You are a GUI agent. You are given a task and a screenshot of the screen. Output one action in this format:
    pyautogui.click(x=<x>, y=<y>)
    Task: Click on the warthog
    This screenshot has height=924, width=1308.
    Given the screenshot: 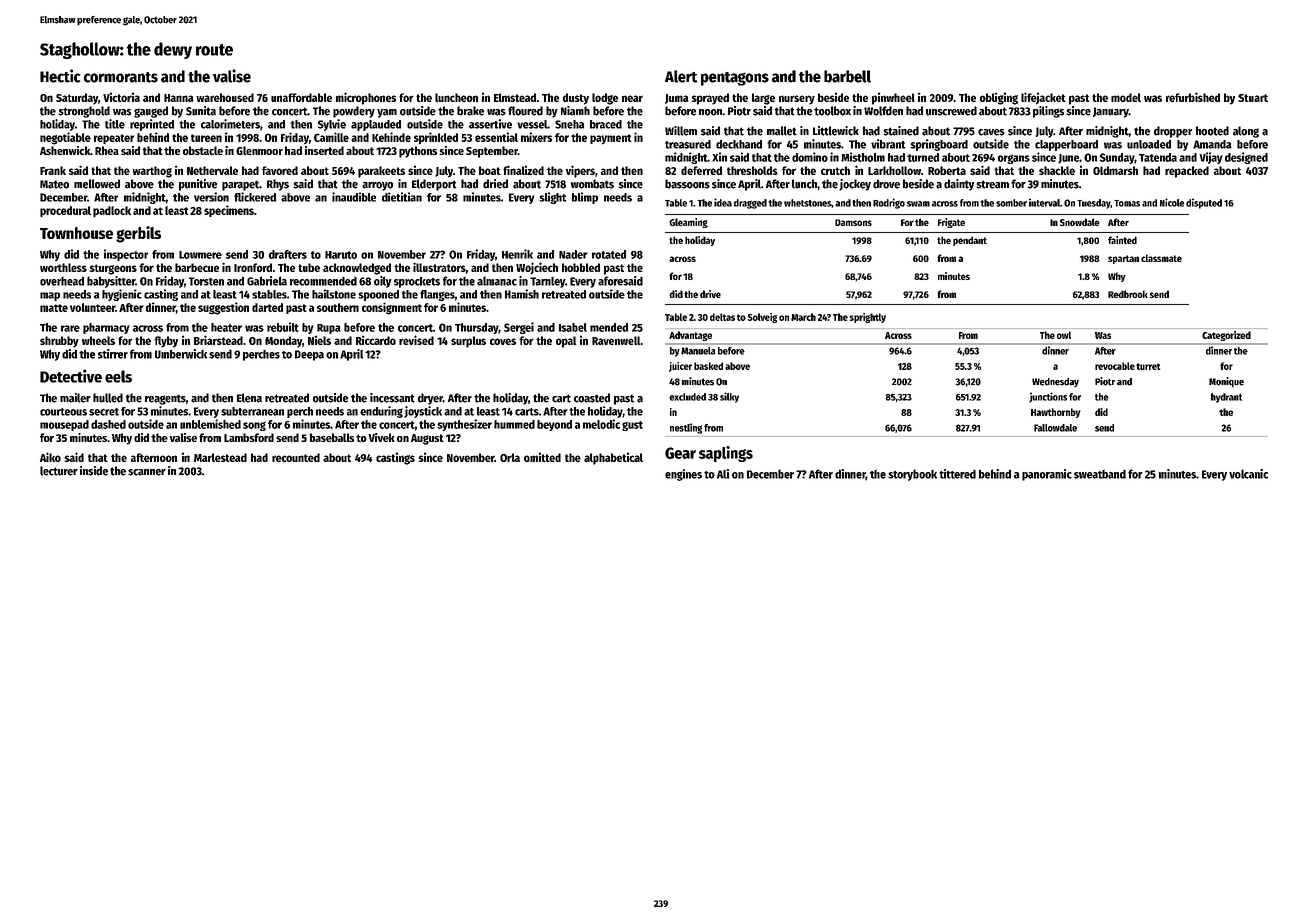 What is the action you would take?
    pyautogui.click(x=152, y=172)
